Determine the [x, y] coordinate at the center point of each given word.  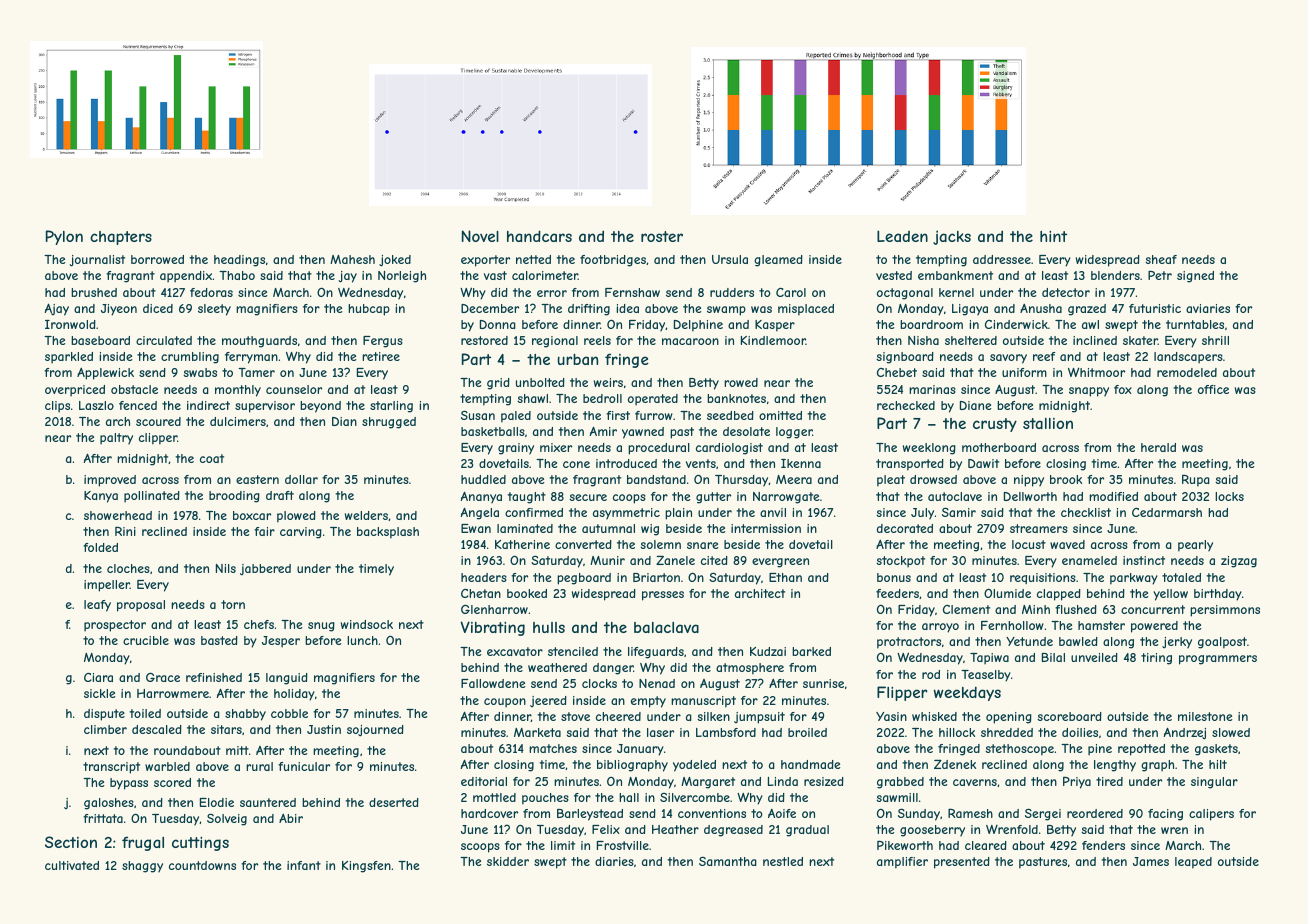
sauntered [268, 802]
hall [629, 797]
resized [824, 781]
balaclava [666, 627]
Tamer [256, 372]
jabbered [265, 570]
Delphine [698, 326]
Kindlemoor [773, 340]
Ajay [56, 309]
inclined [1095, 340]
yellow [1171, 595]
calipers [1211, 815]
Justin [324, 729]
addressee [1002, 259]
